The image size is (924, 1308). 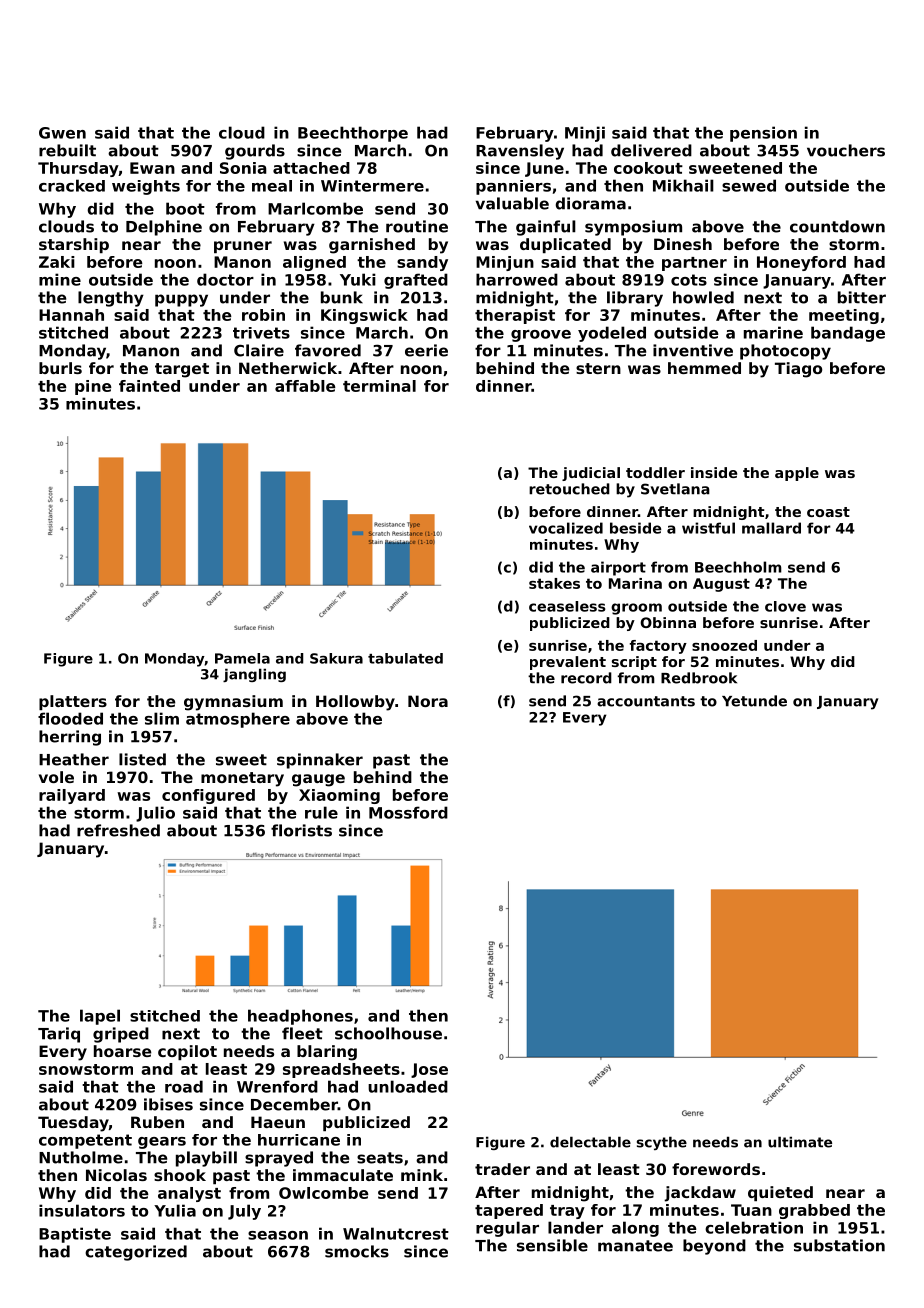 What do you see at coordinates (353, 134) in the screenshot?
I see `Beechthorpe` at bounding box center [353, 134].
